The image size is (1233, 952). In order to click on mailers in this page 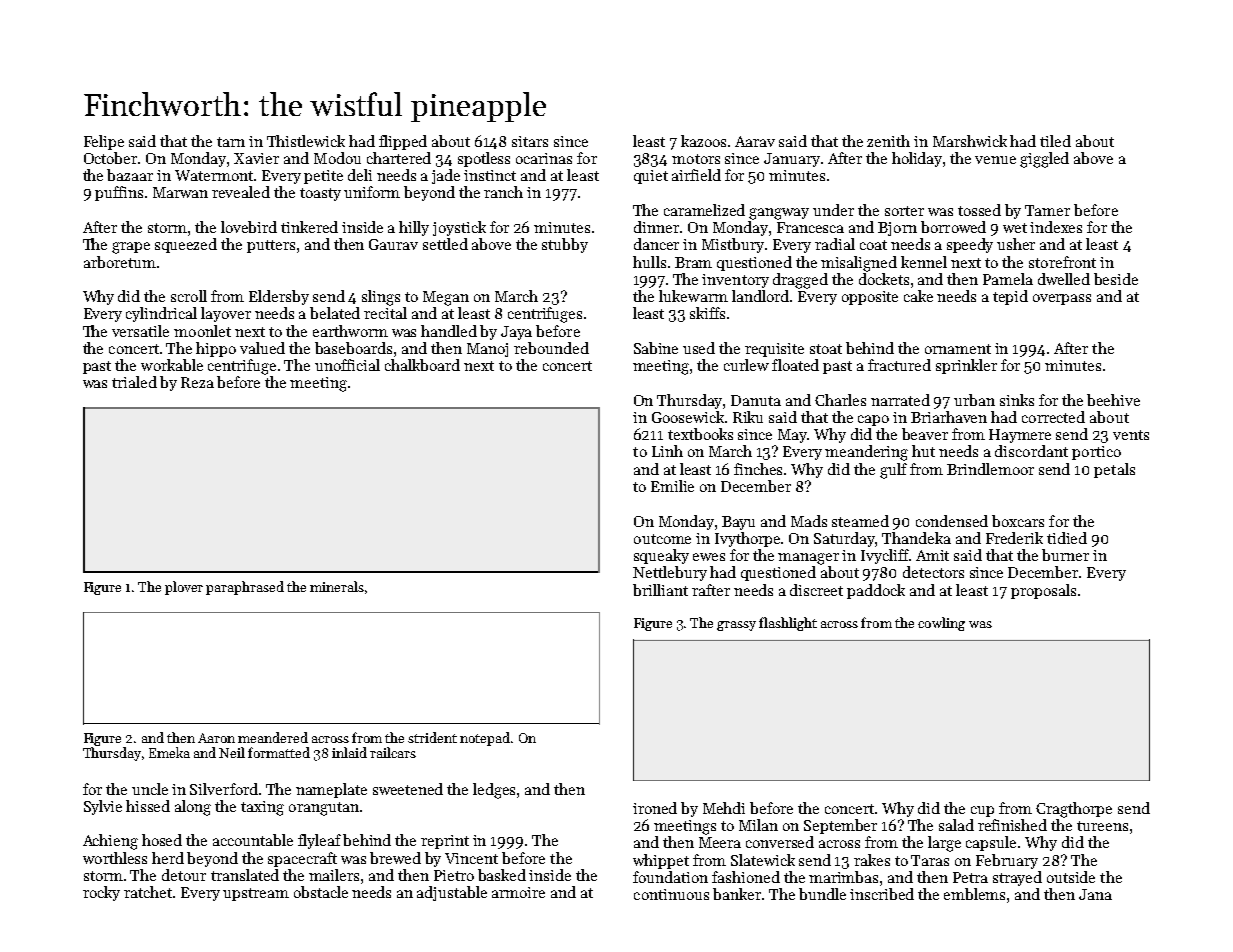, I will do `click(334, 875)`.
